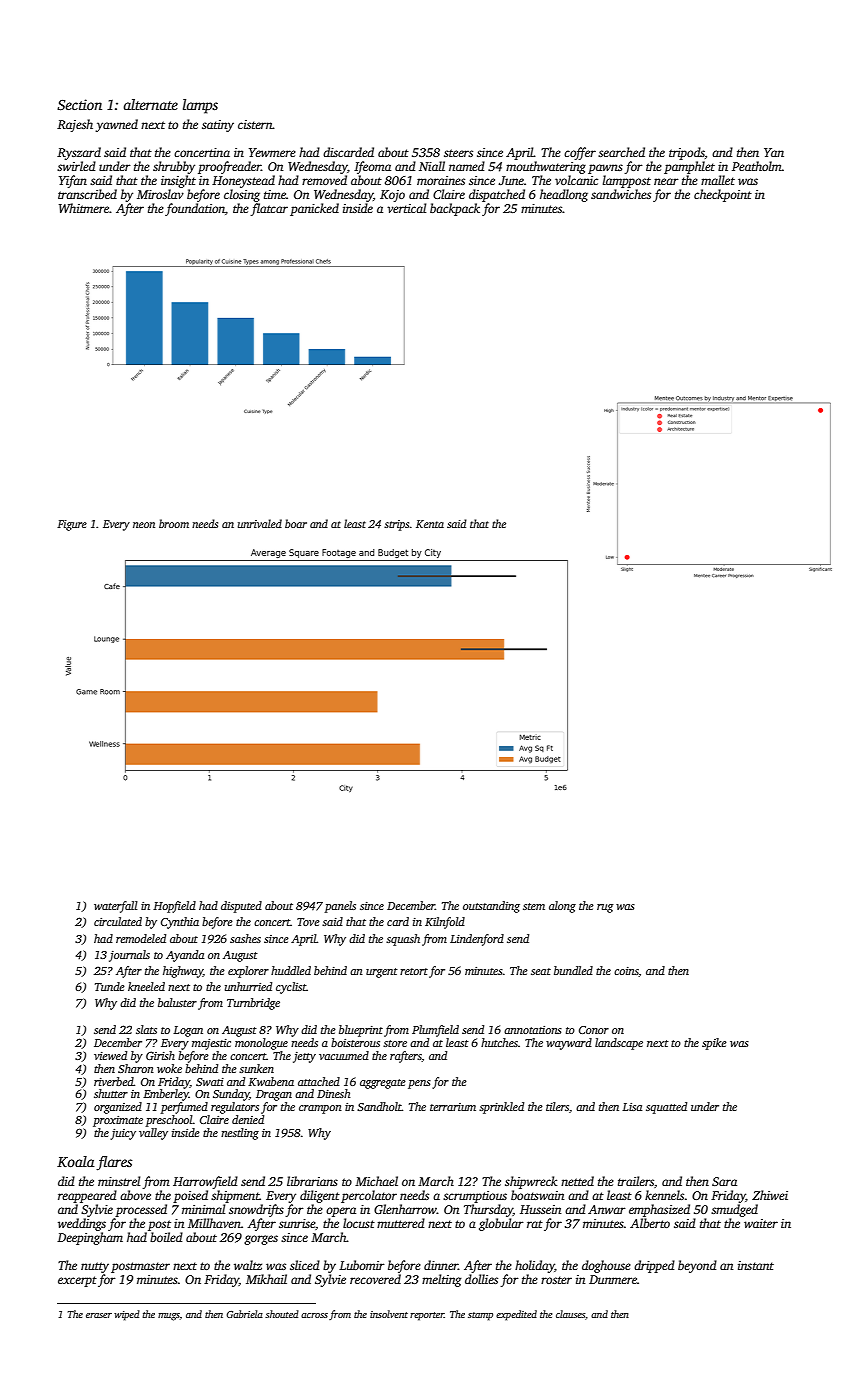  What do you see at coordinates (195, 209) in the page?
I see `foundation` at bounding box center [195, 209].
